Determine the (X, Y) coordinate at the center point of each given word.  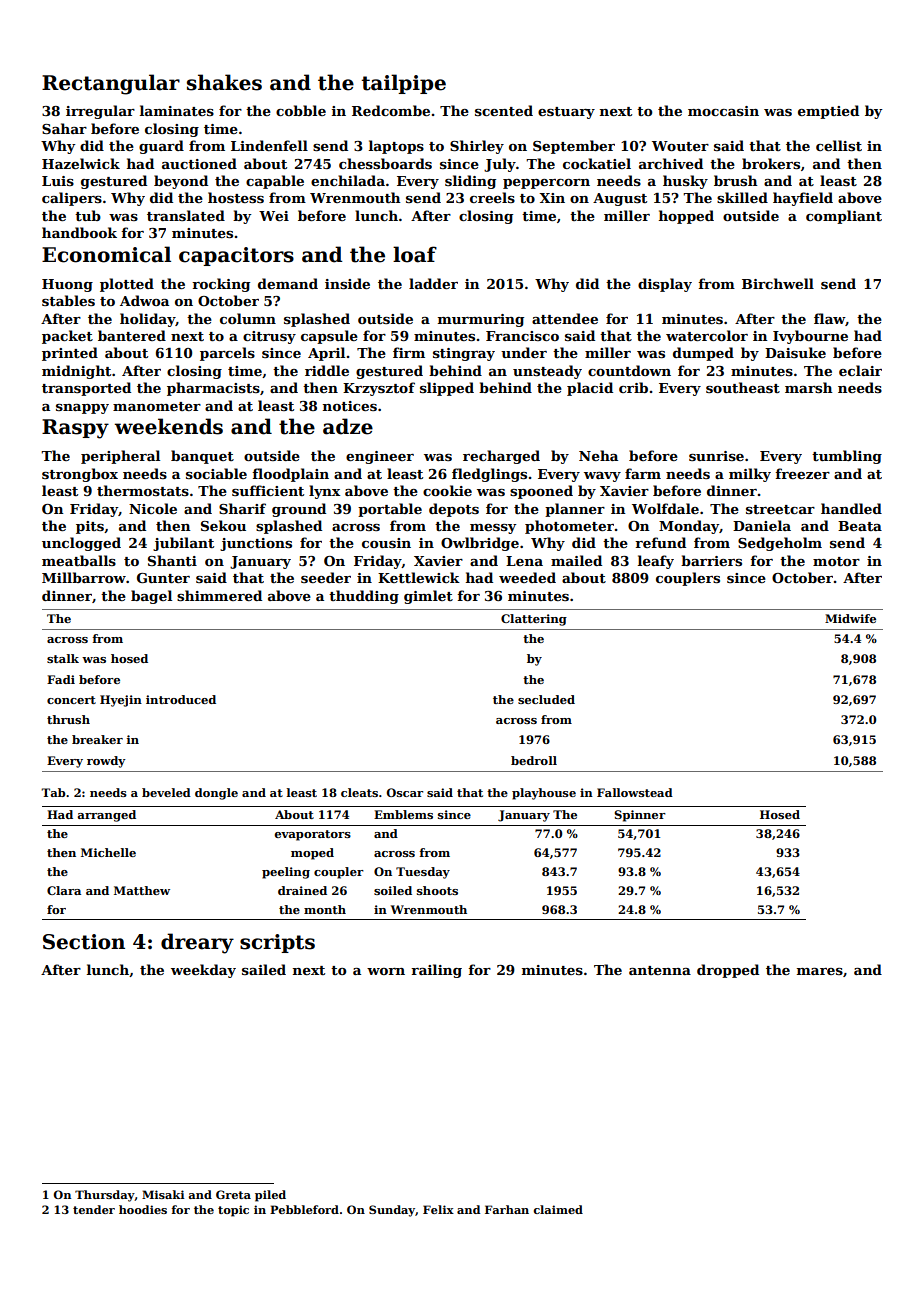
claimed (558, 1209)
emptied (828, 112)
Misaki (163, 1194)
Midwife (850, 618)
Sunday (392, 1211)
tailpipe (403, 84)
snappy (82, 409)
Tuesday (423, 873)
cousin (386, 543)
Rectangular (111, 84)
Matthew (142, 890)
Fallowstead (635, 792)
